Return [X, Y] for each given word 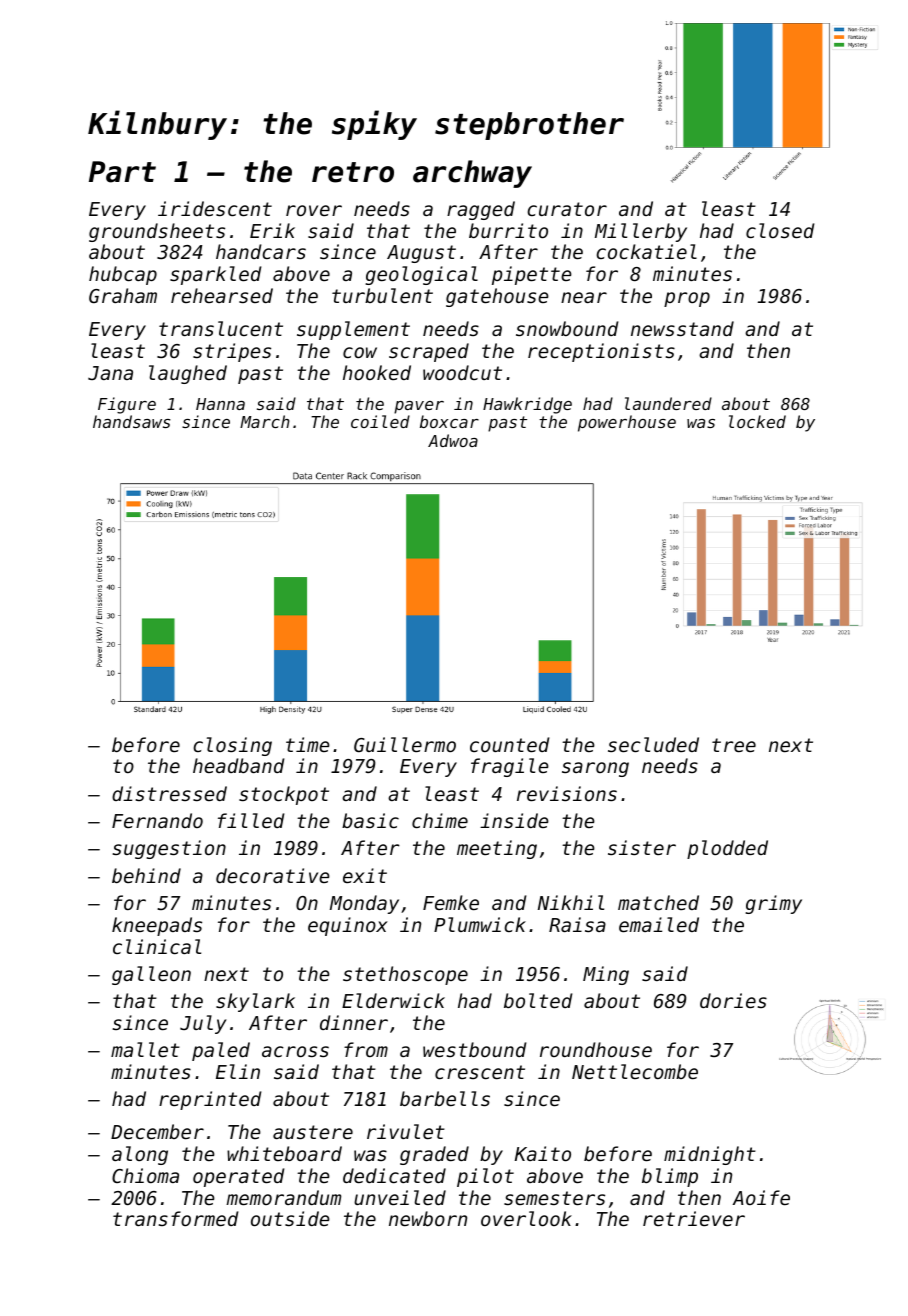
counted [509, 744]
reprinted [210, 1100]
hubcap [123, 275]
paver [419, 407]
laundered [668, 403]
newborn [428, 1218]
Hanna [220, 404]
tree [734, 745]
